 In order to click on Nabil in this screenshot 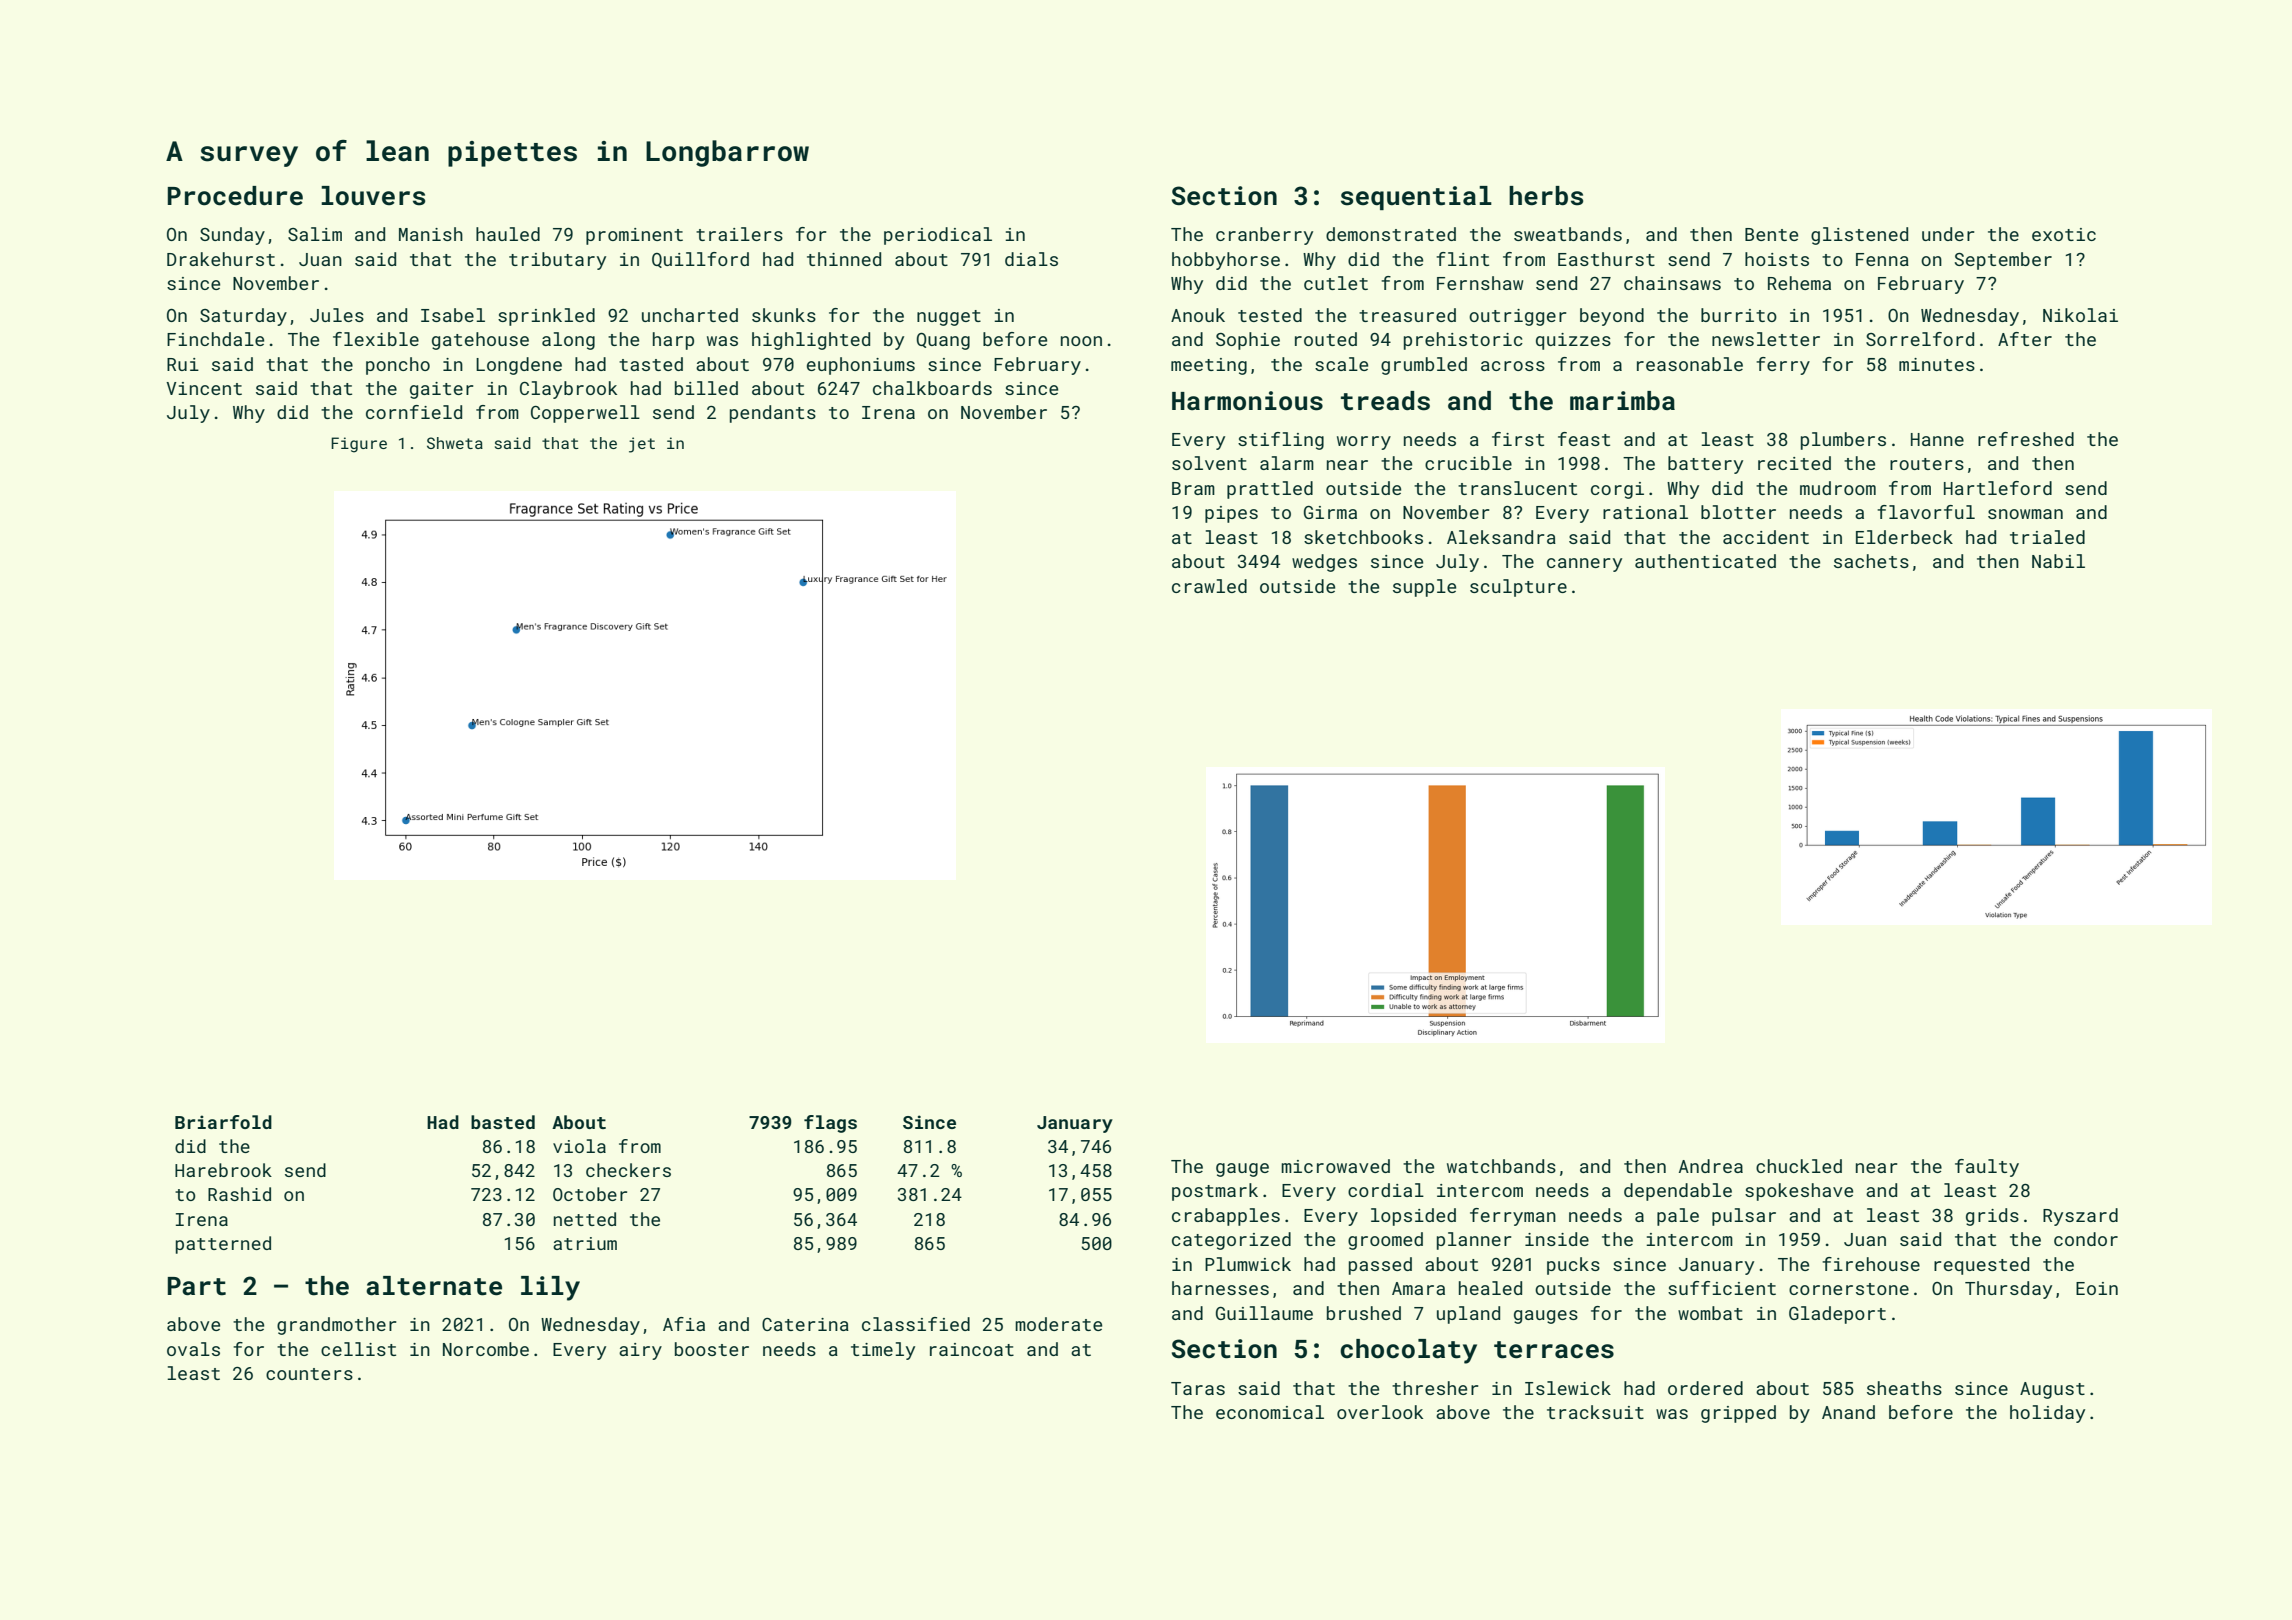, I will do `click(2058, 561)`.
